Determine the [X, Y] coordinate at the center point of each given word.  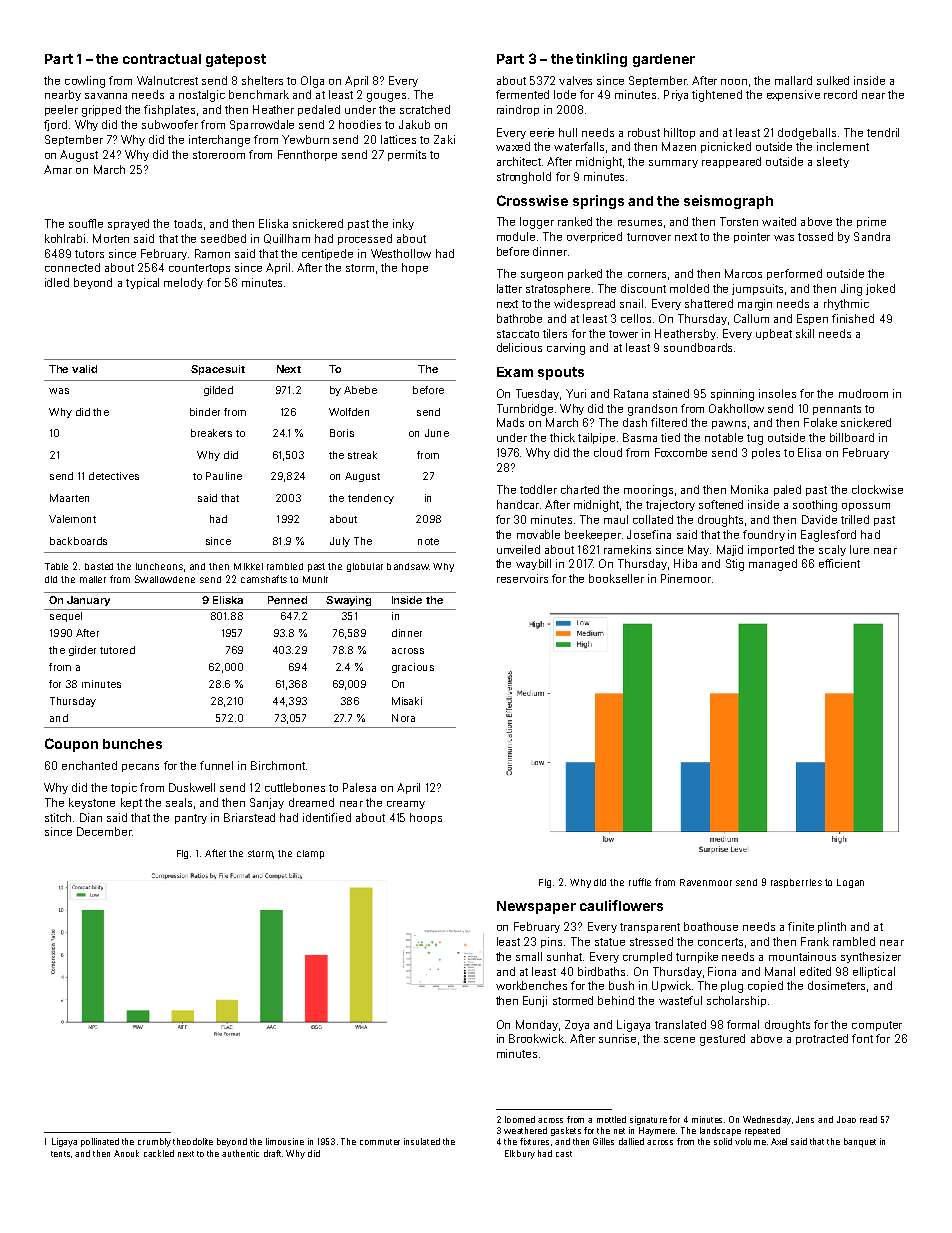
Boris [342, 433]
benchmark [259, 94]
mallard [793, 80]
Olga [312, 82]
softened [721, 504]
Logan [850, 883]
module [516, 236]
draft [272, 1153]
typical [142, 283]
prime [871, 222]
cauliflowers [621, 905]
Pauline [224, 476]
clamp [310, 854]
